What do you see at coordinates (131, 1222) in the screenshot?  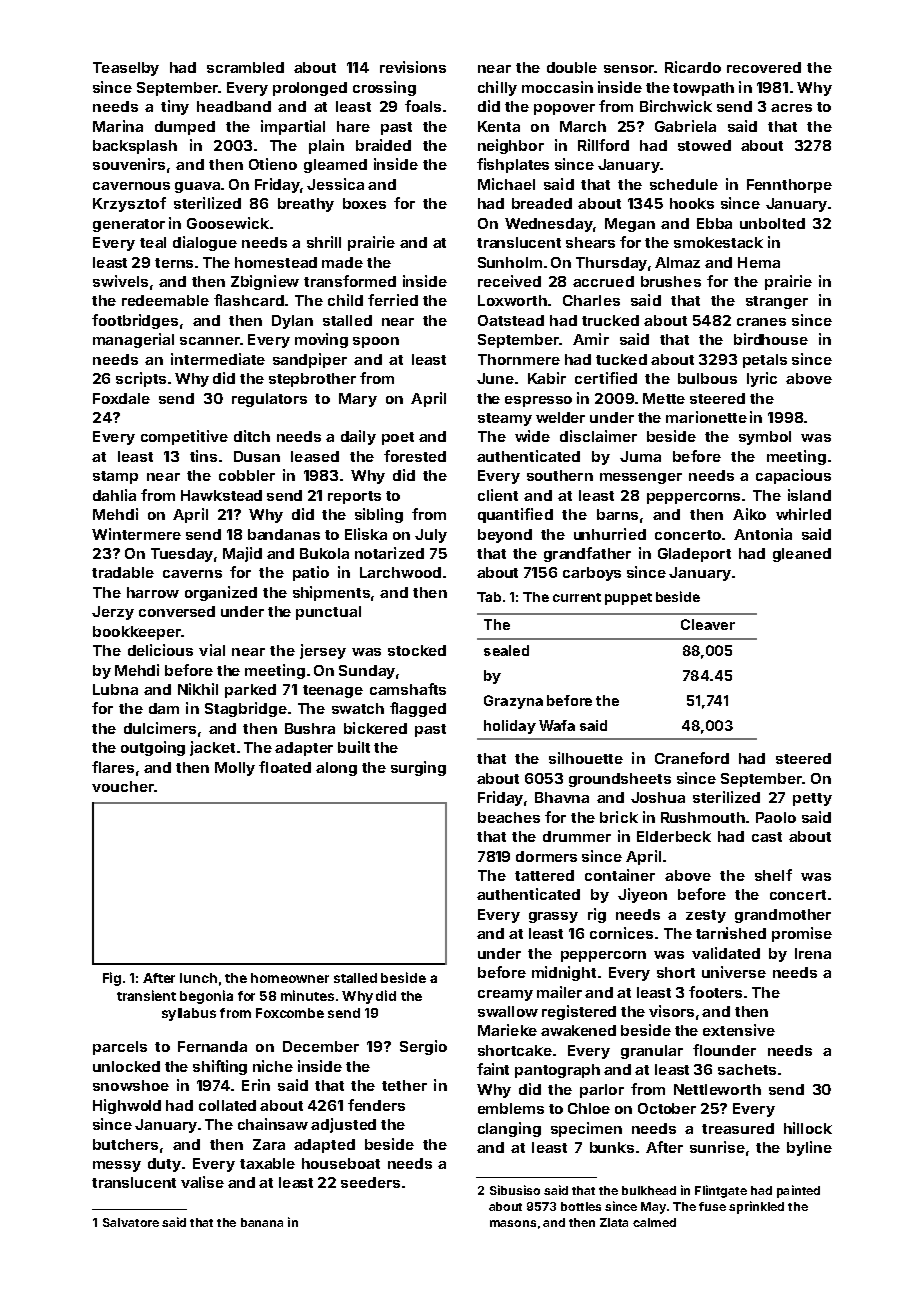 I see `Salvatore` at bounding box center [131, 1222].
